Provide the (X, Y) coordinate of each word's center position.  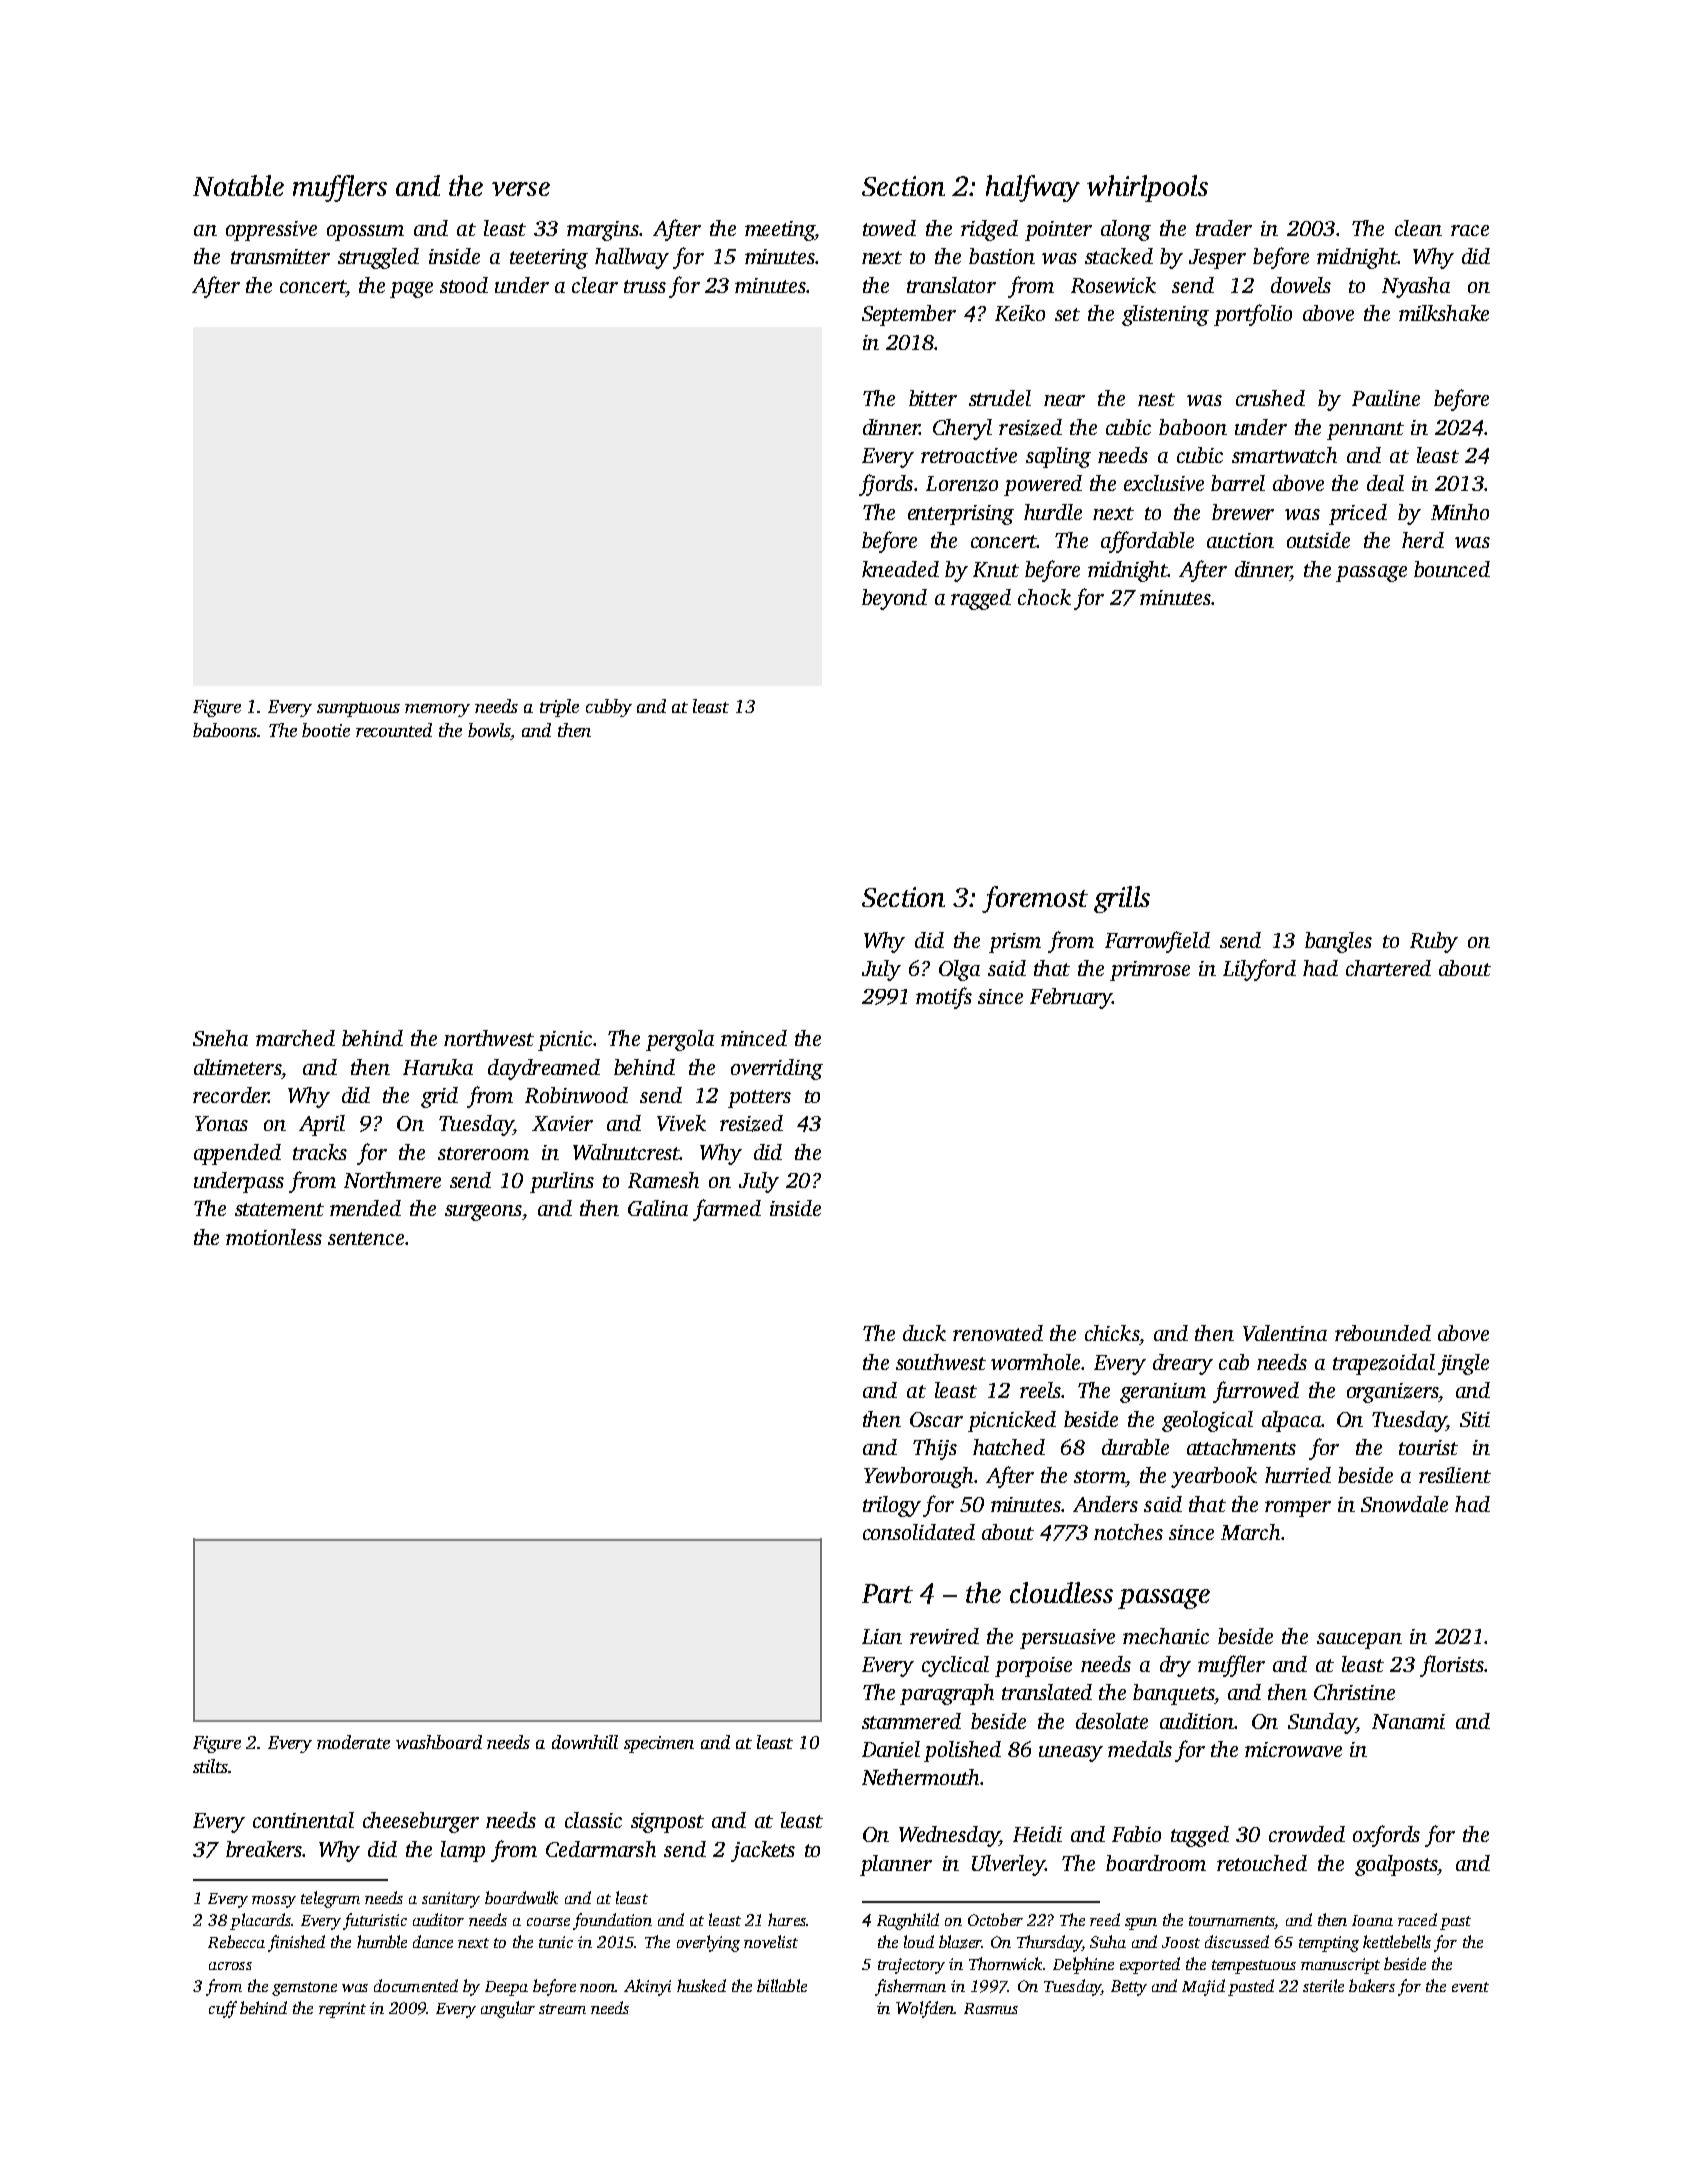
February (1071, 998)
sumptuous (358, 709)
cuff (223, 2009)
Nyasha (1416, 287)
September (909, 315)
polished (962, 1751)
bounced (1452, 569)
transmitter (280, 256)
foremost (1035, 899)
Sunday (1322, 1723)
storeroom (483, 1153)
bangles (1338, 942)
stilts (210, 1766)
